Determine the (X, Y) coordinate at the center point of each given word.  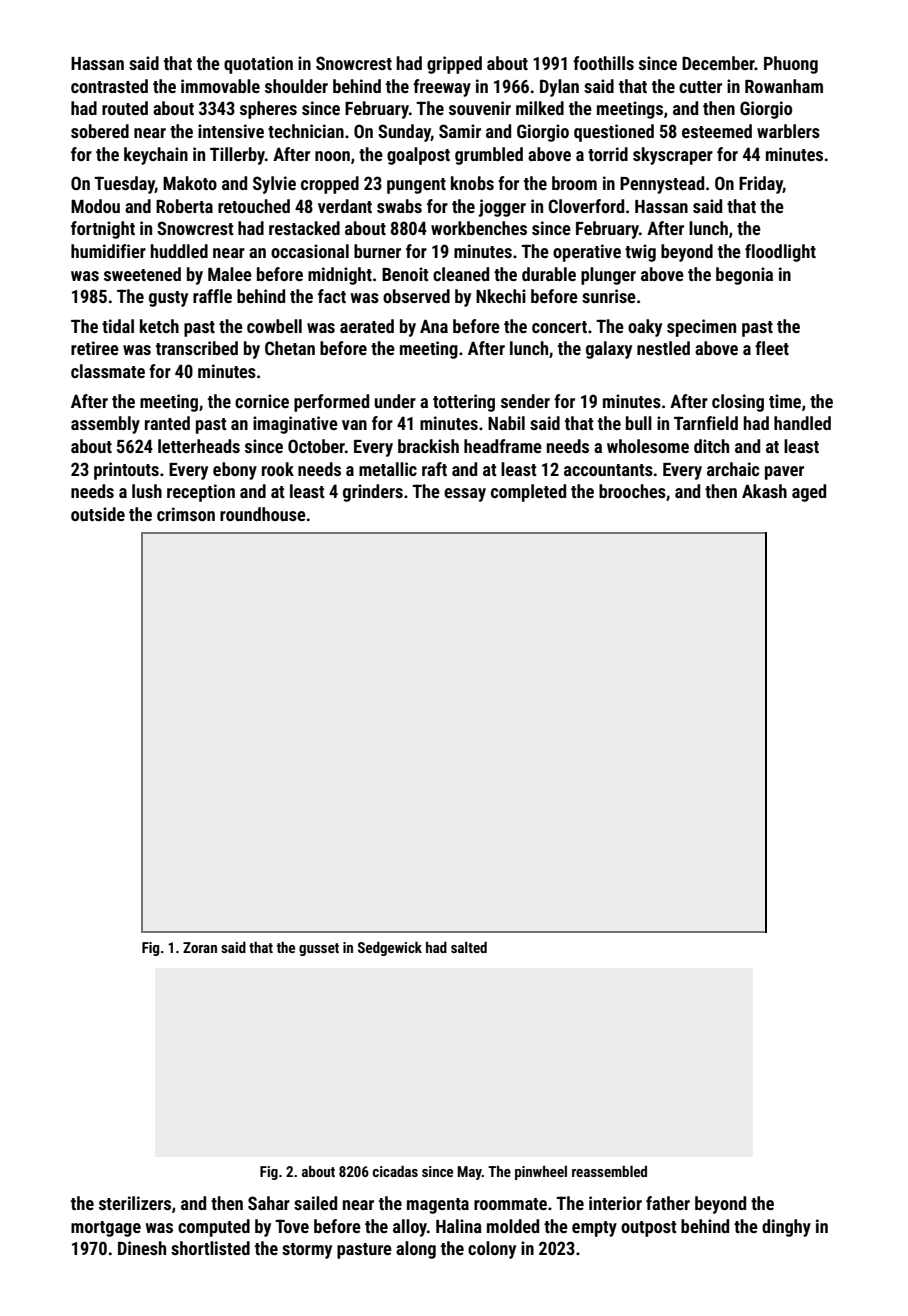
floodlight (780, 253)
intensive (231, 131)
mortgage (106, 1229)
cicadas (395, 1171)
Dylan (559, 88)
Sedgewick (390, 948)
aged (809, 493)
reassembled (609, 1171)
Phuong (791, 65)
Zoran (200, 947)
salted (469, 947)
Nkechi (501, 296)
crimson (186, 514)
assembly (105, 425)
